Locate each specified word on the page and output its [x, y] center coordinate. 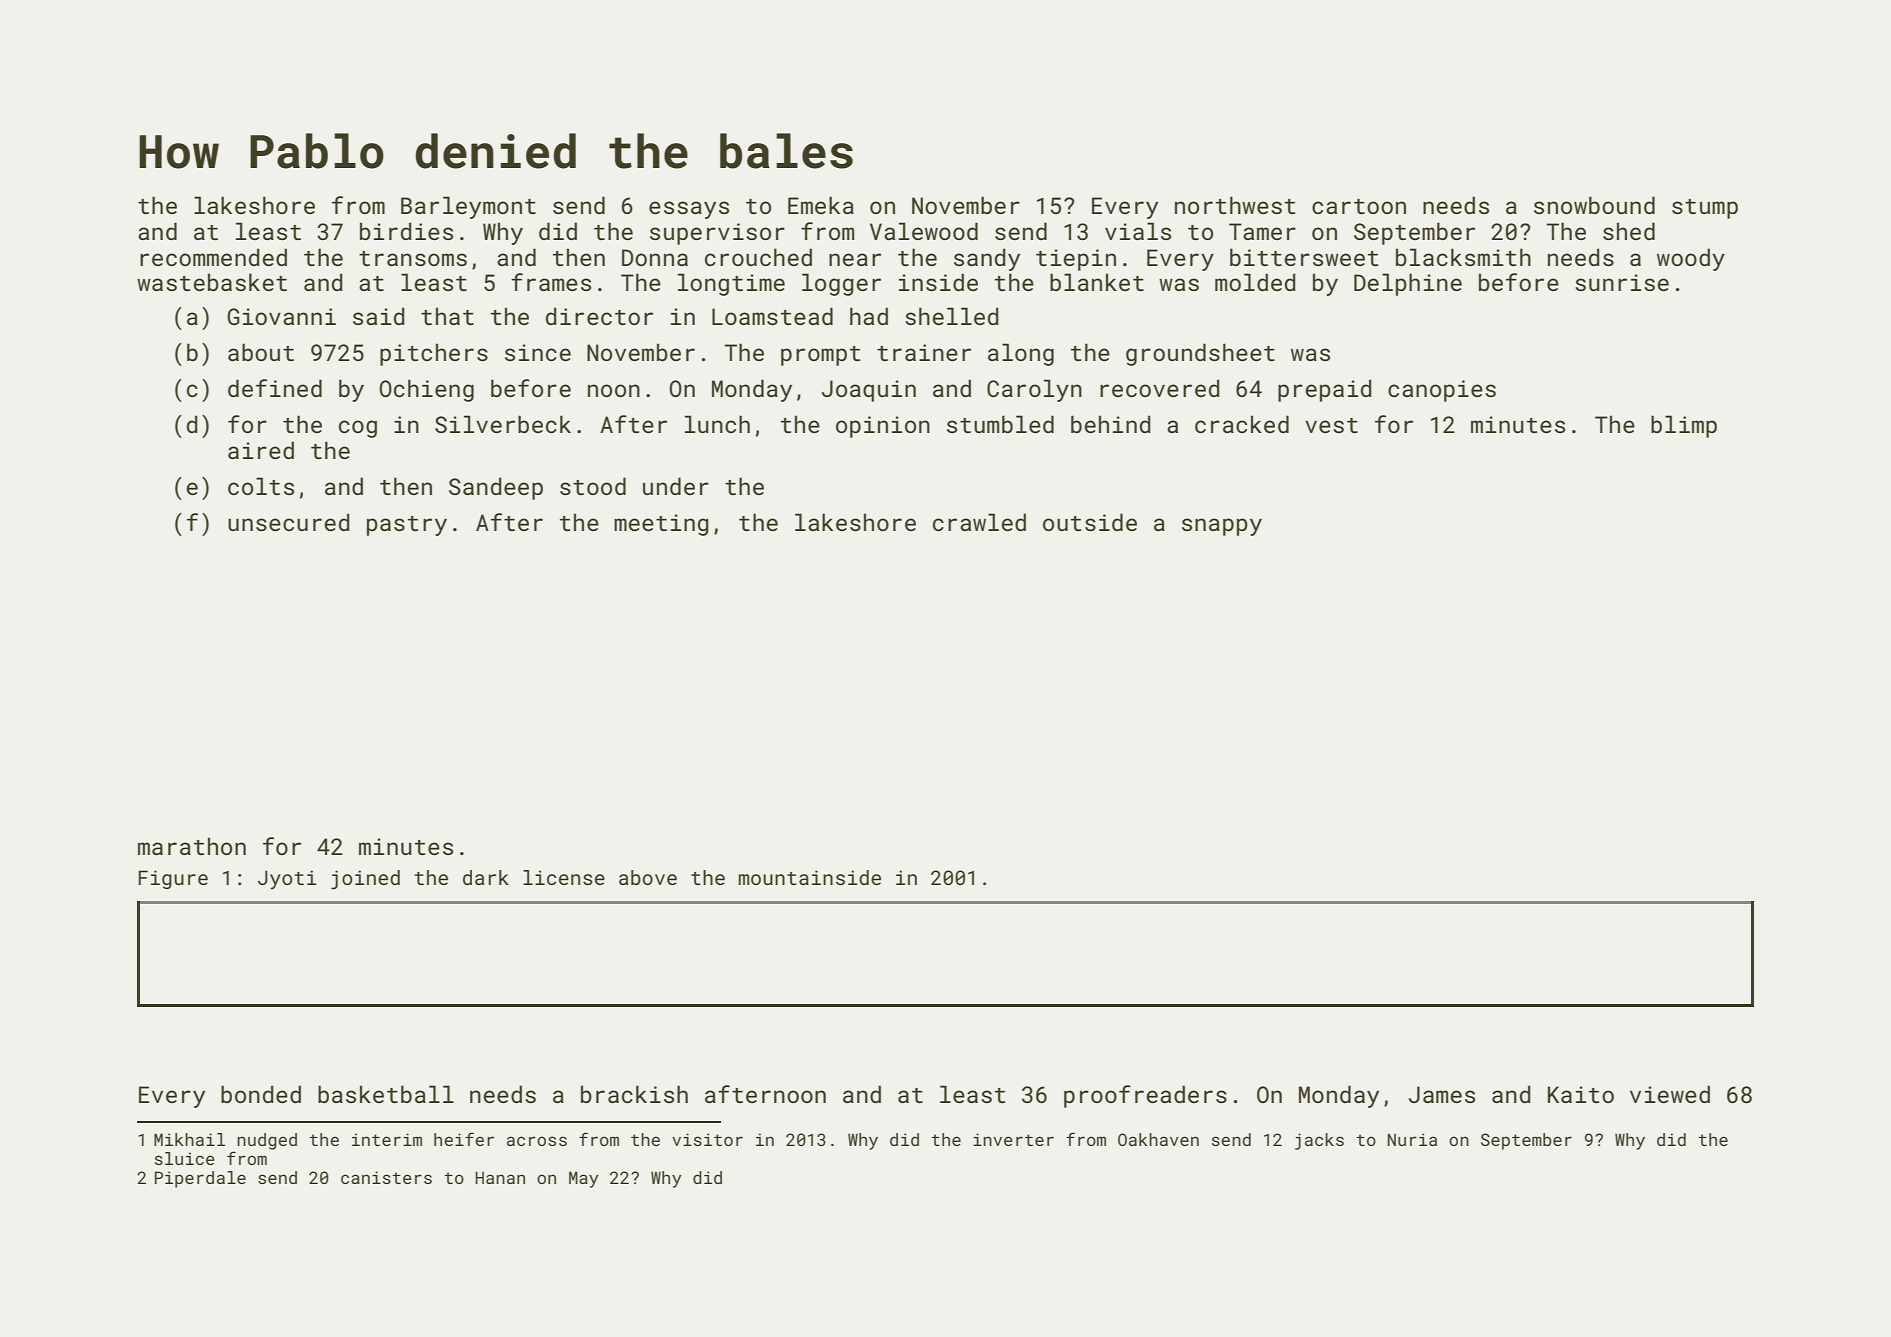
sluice [185, 1158]
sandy [987, 259]
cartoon [1359, 206]
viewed [1670, 1094]
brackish [634, 1094]
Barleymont [468, 207]
